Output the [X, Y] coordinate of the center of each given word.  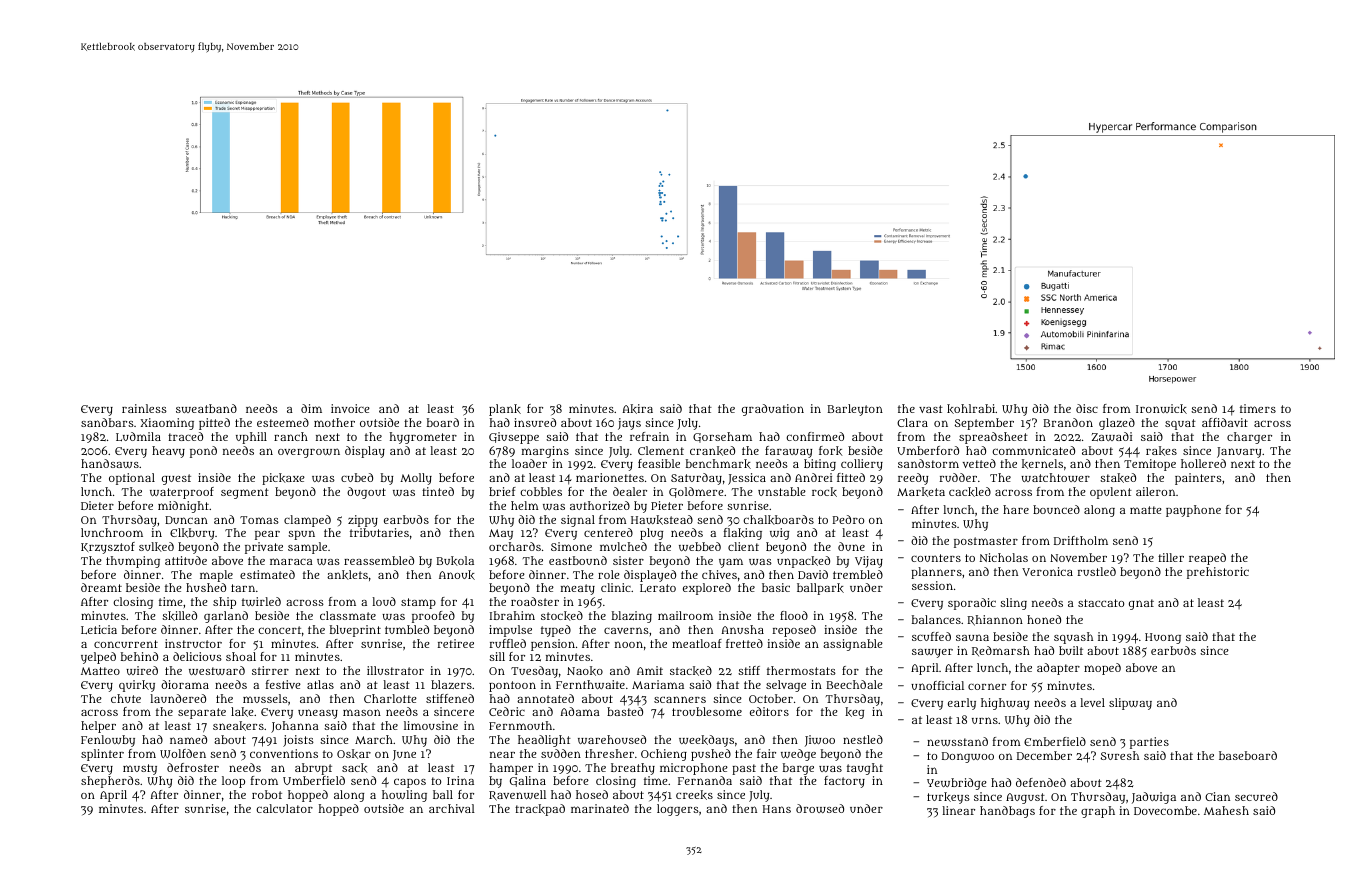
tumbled [407, 629]
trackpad [540, 810]
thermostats [801, 670]
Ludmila [138, 436]
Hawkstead [662, 520]
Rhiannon [995, 620]
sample [307, 548]
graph [1098, 812]
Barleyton [855, 410]
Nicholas [1004, 557]
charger [1249, 438]
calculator [284, 808]
